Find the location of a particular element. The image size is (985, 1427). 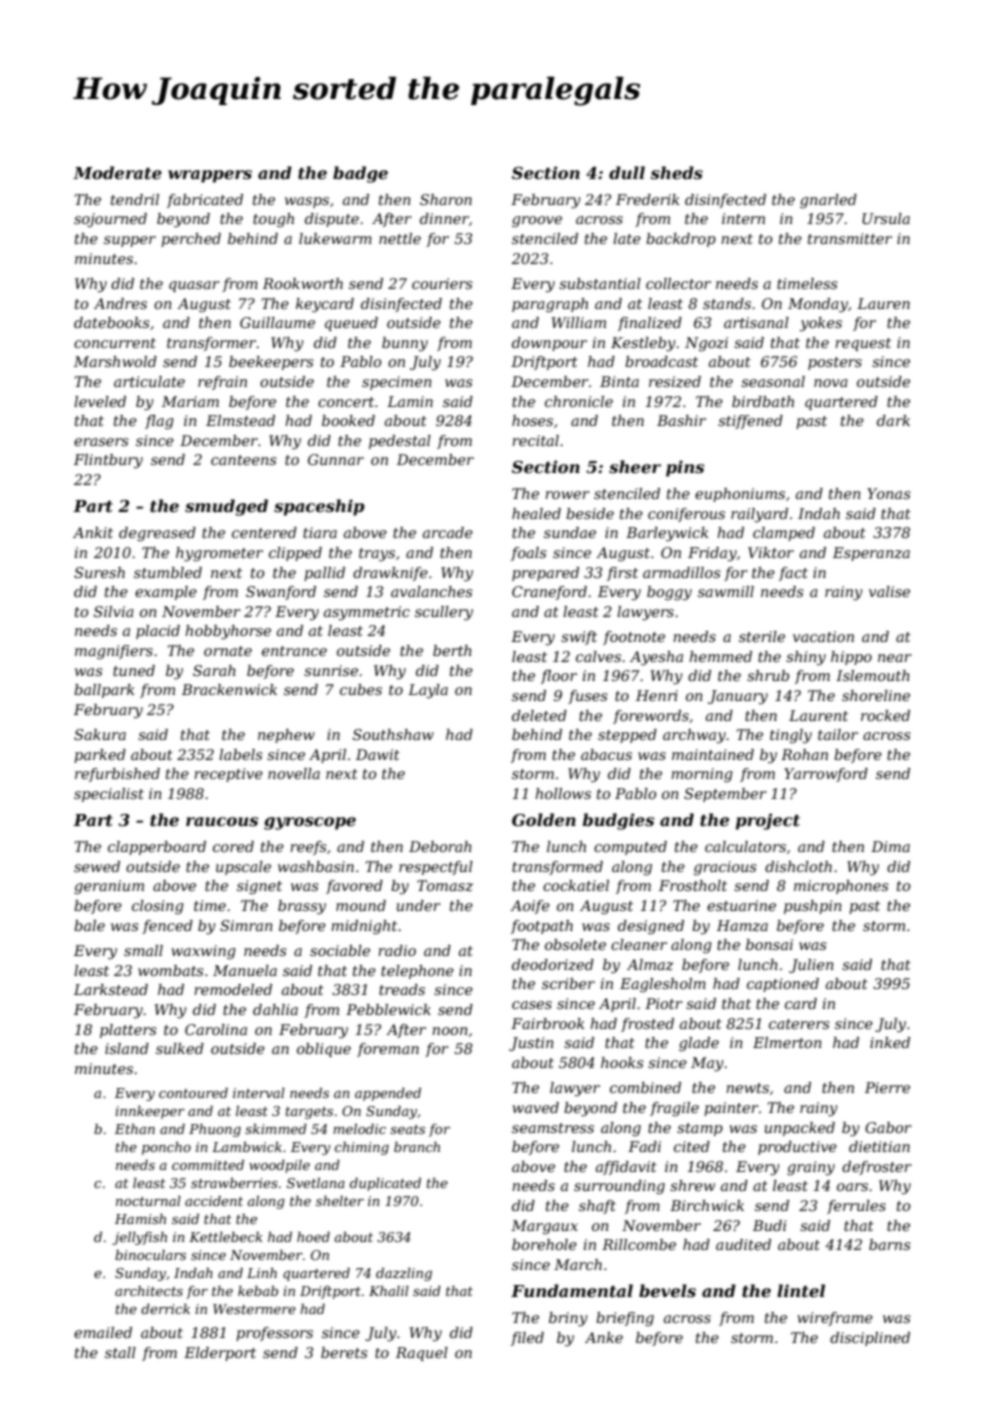

transmitter is located at coordinates (850, 238).
